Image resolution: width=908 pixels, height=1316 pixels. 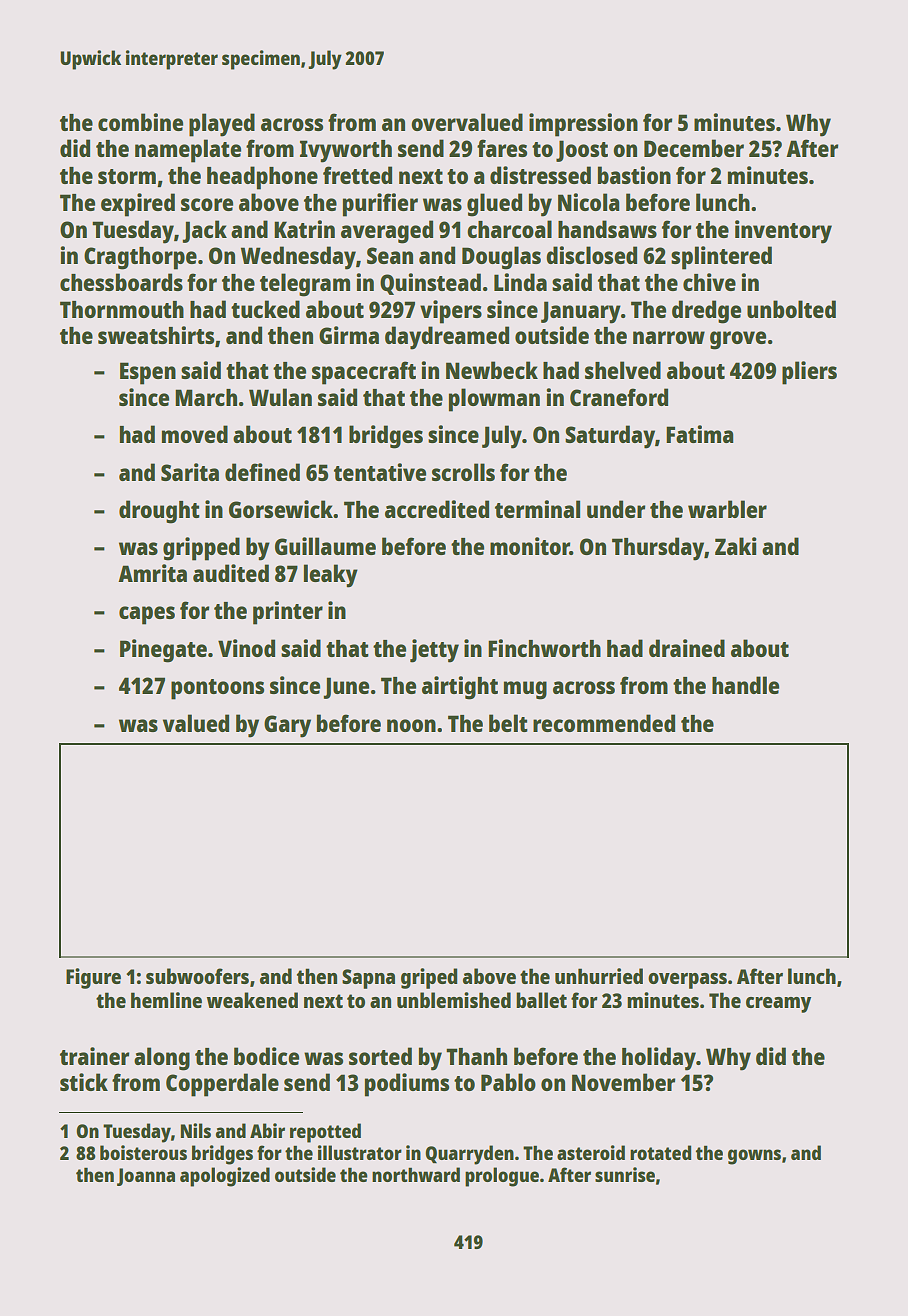 What do you see at coordinates (411, 725) in the screenshot?
I see `noon` at bounding box center [411, 725].
